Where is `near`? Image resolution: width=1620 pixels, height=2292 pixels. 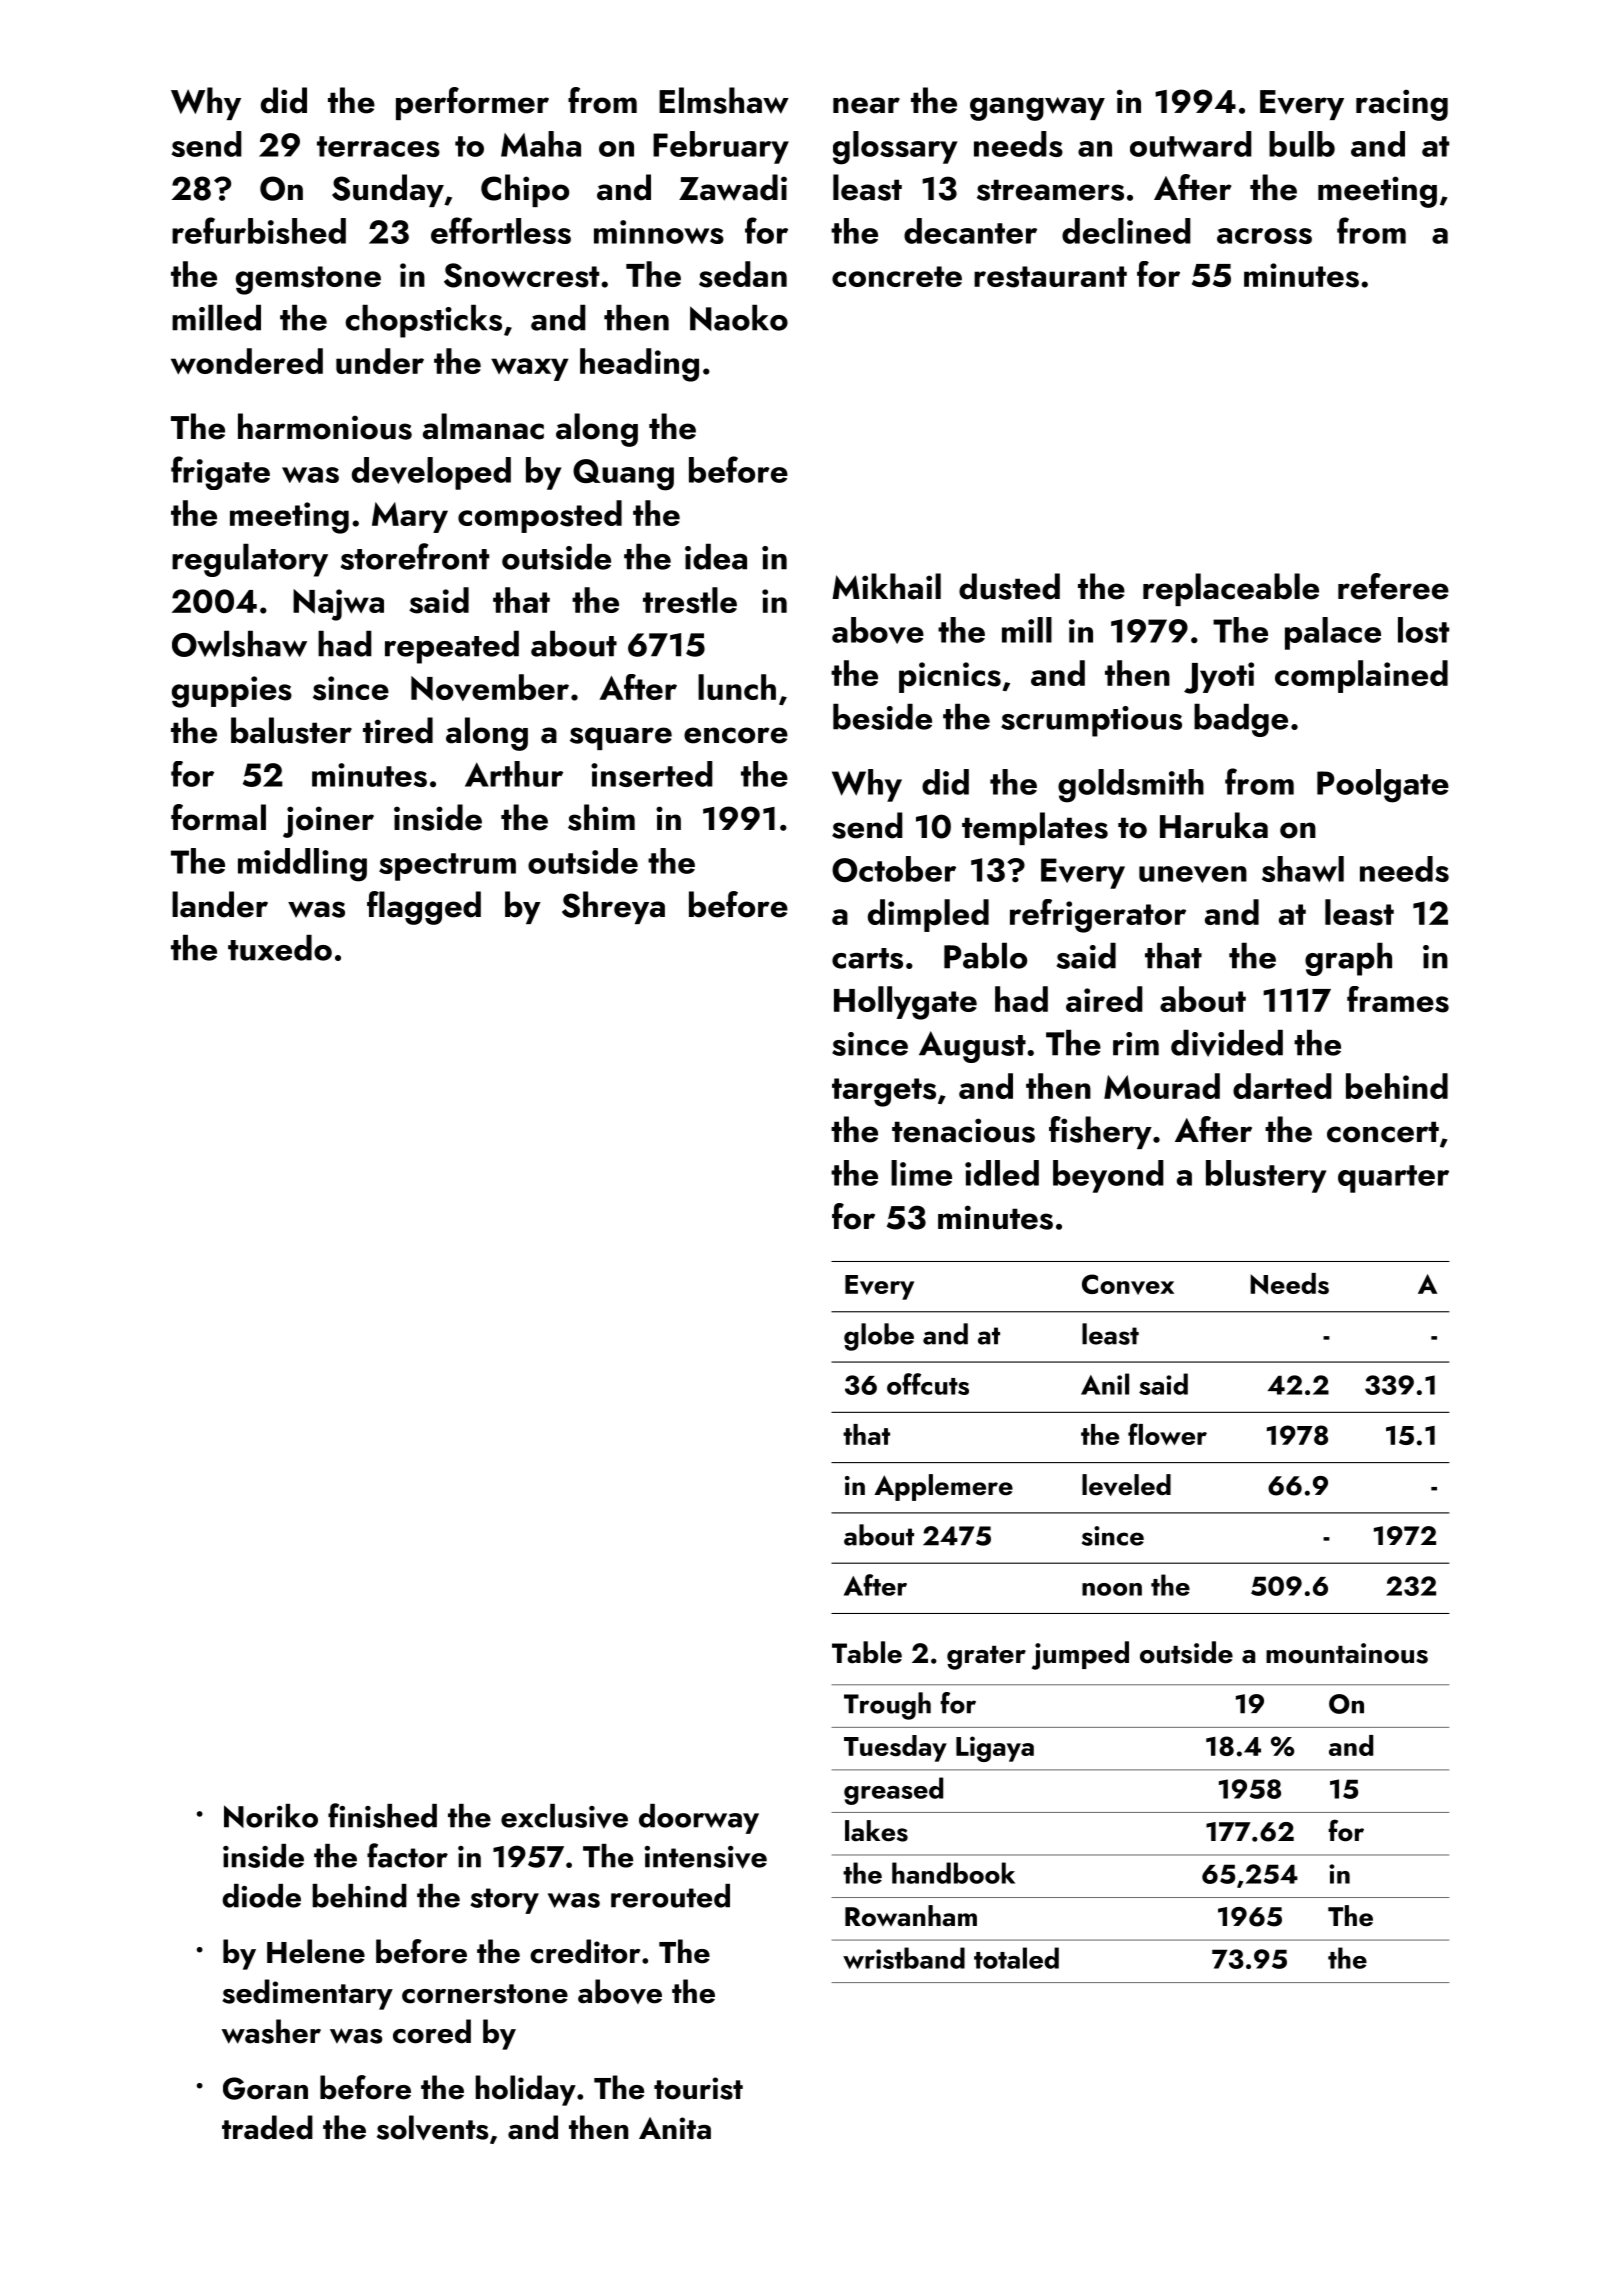
near is located at coordinates (866, 105).
